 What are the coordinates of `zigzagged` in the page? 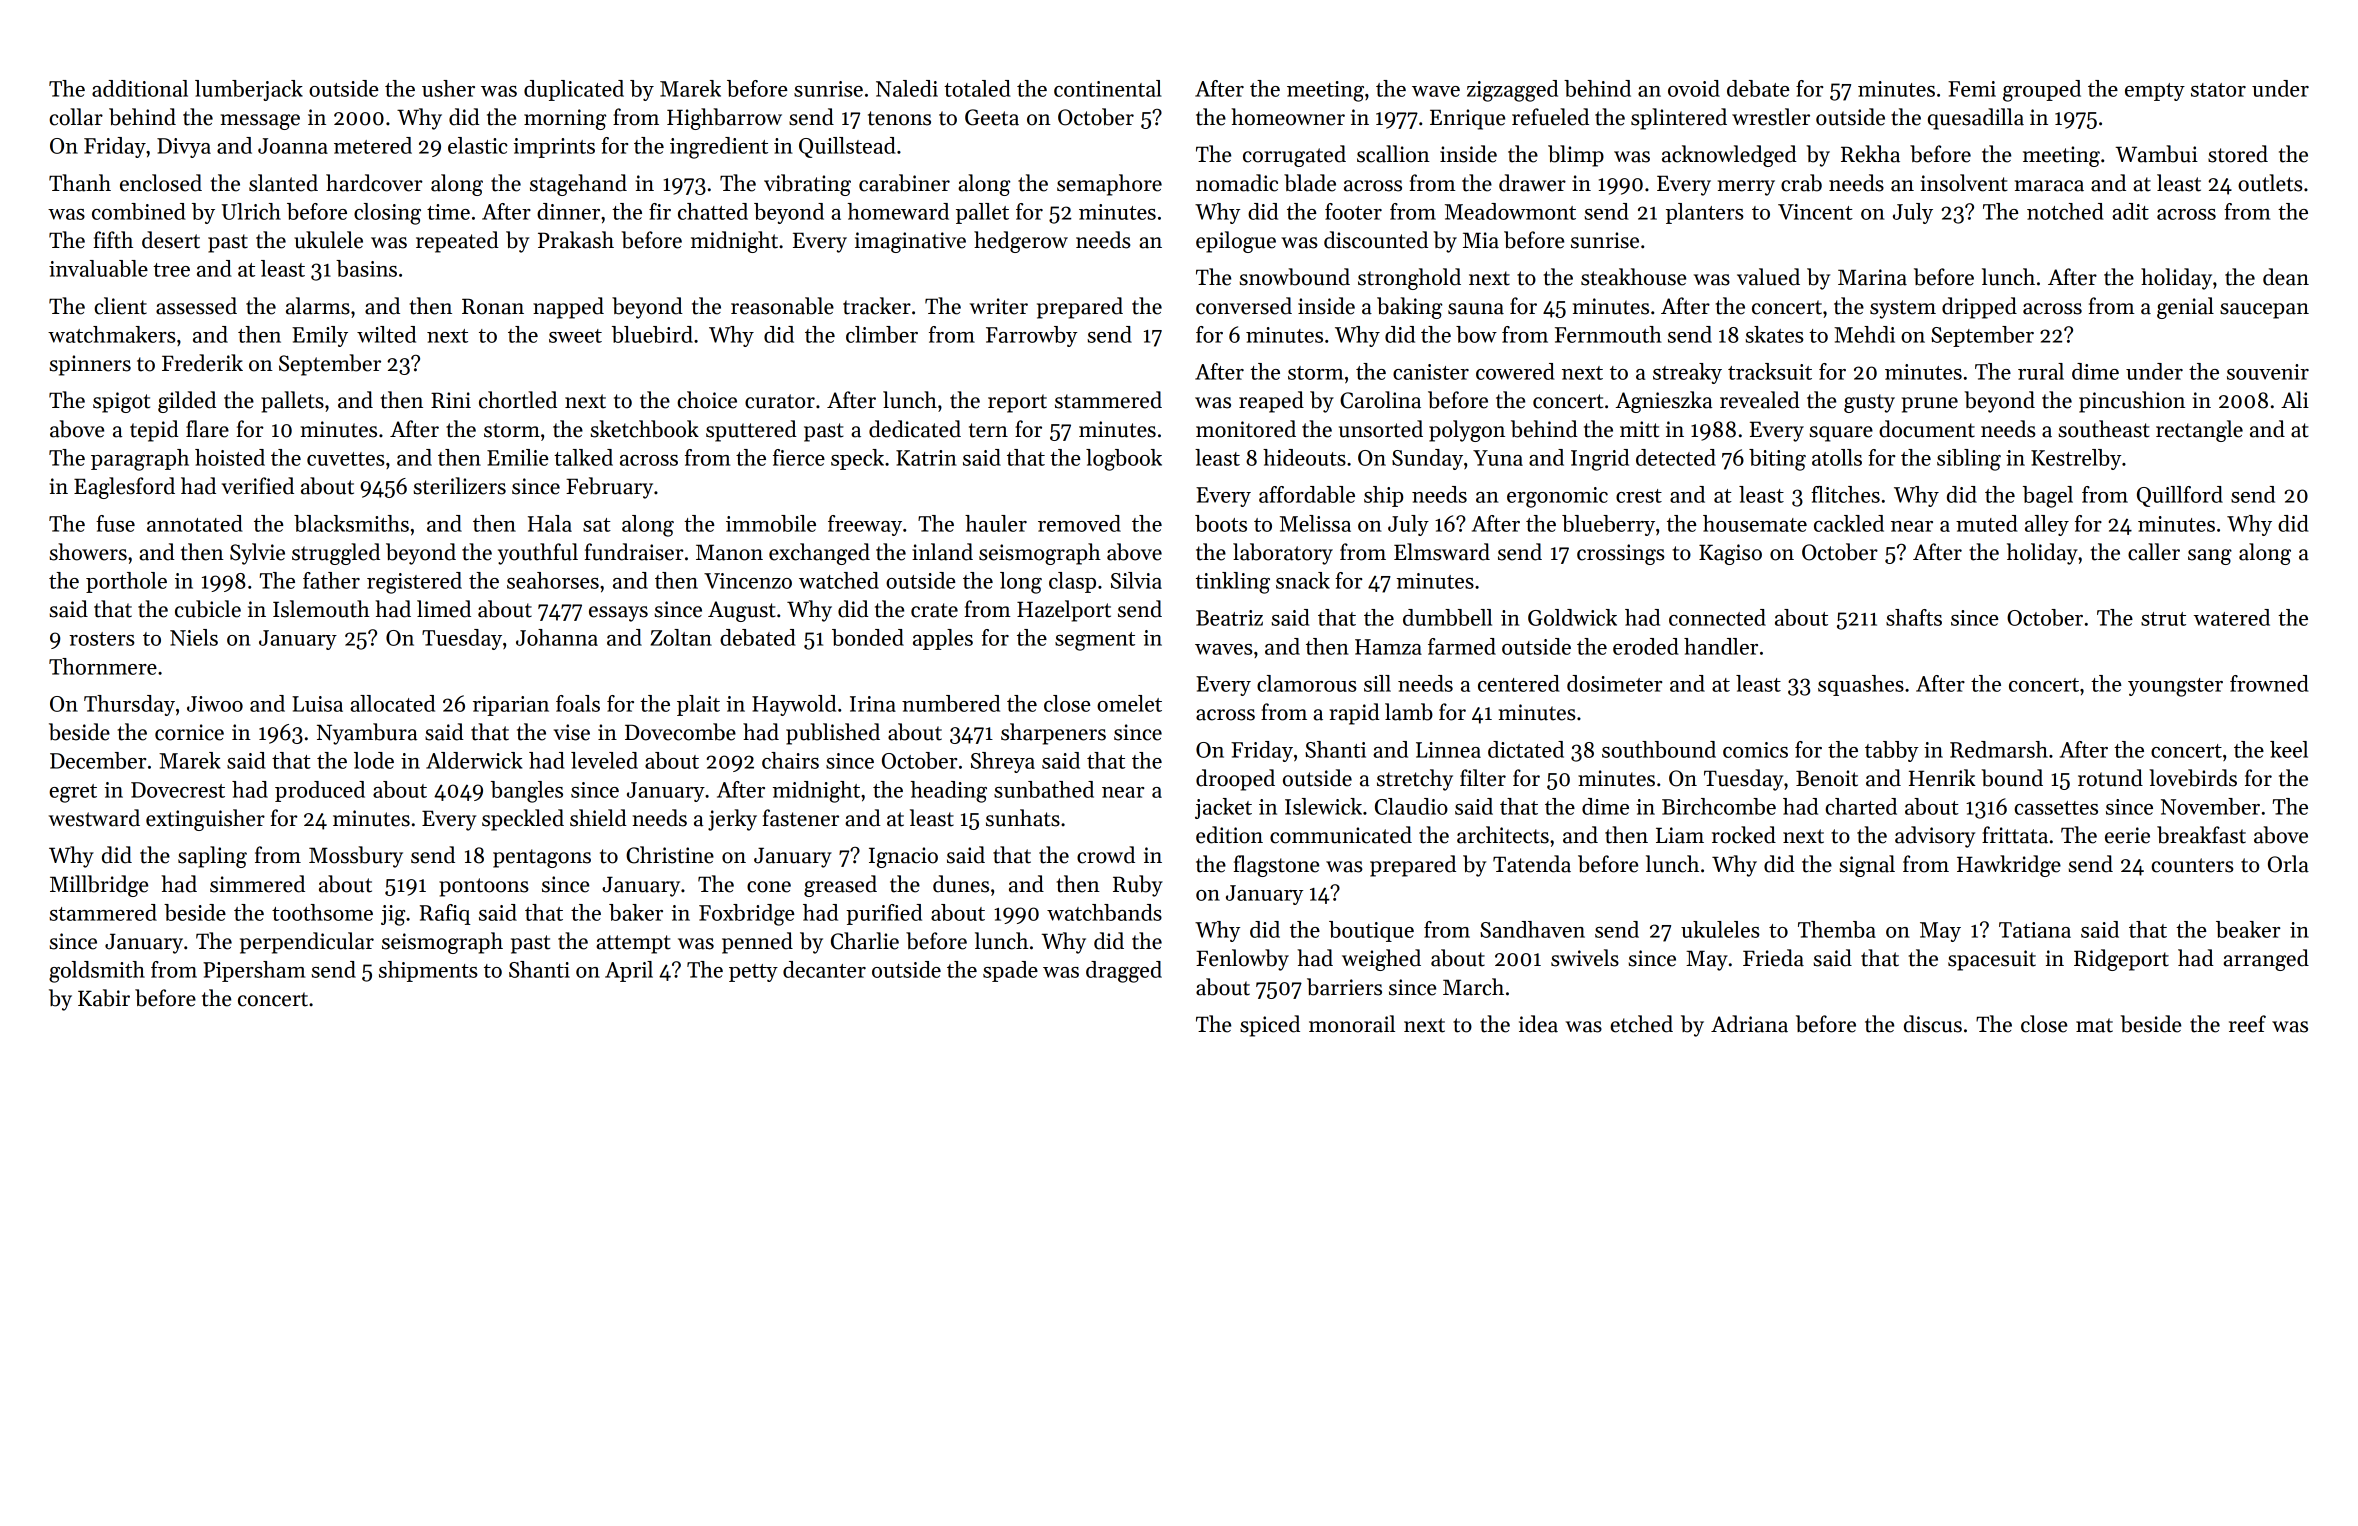 It's located at (1512, 91).
